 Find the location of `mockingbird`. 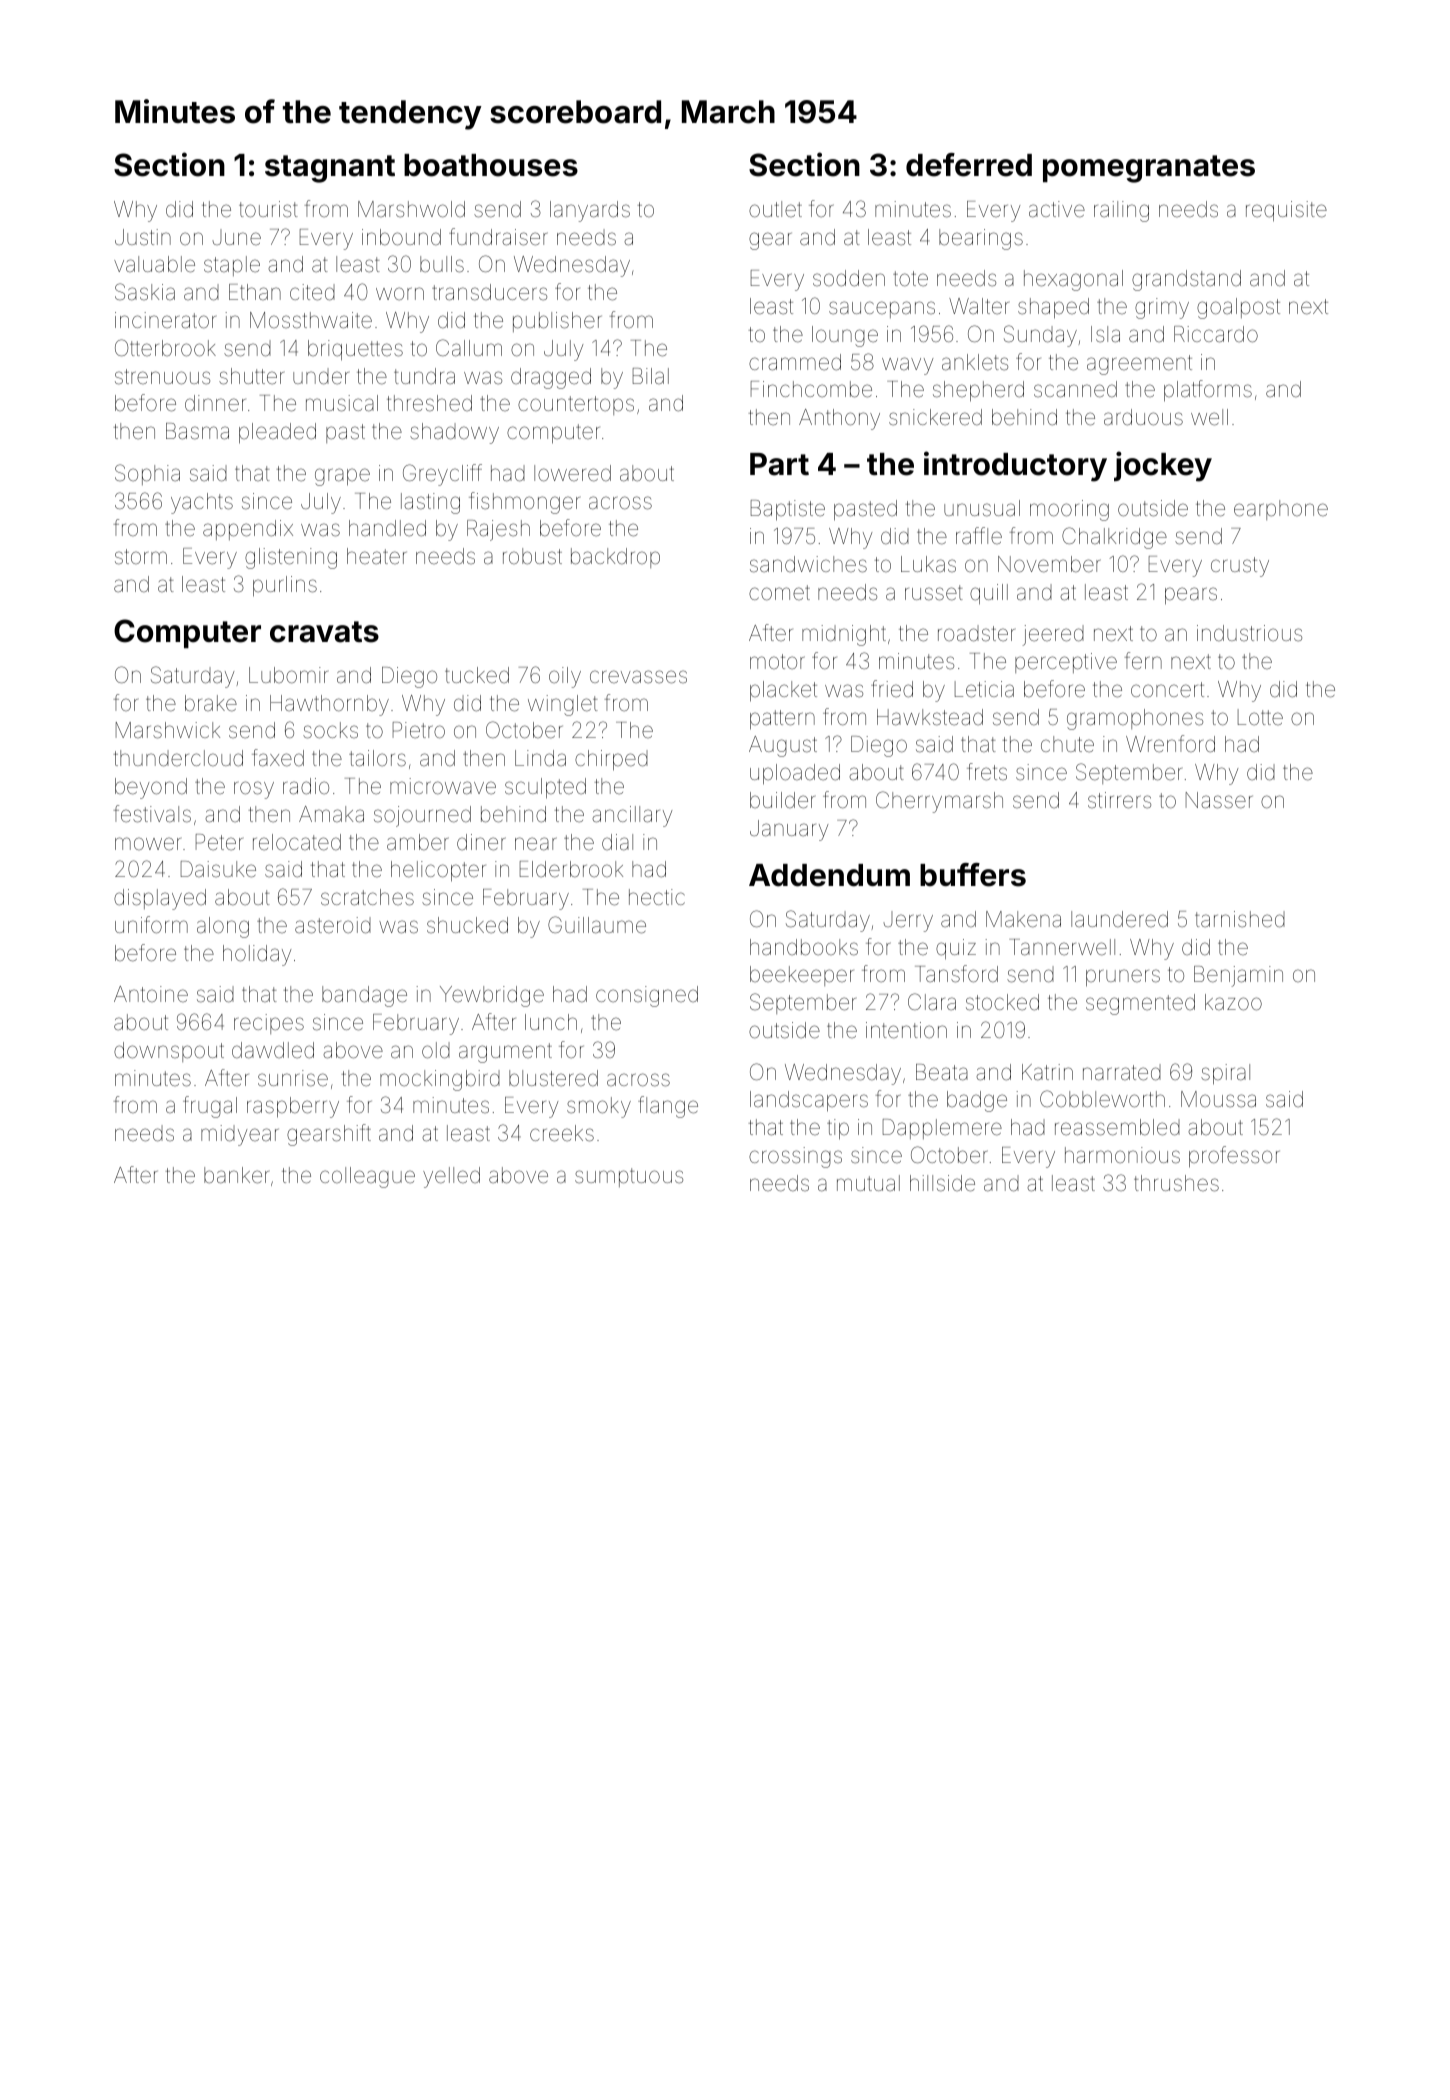

mockingbird is located at coordinates (440, 1080).
